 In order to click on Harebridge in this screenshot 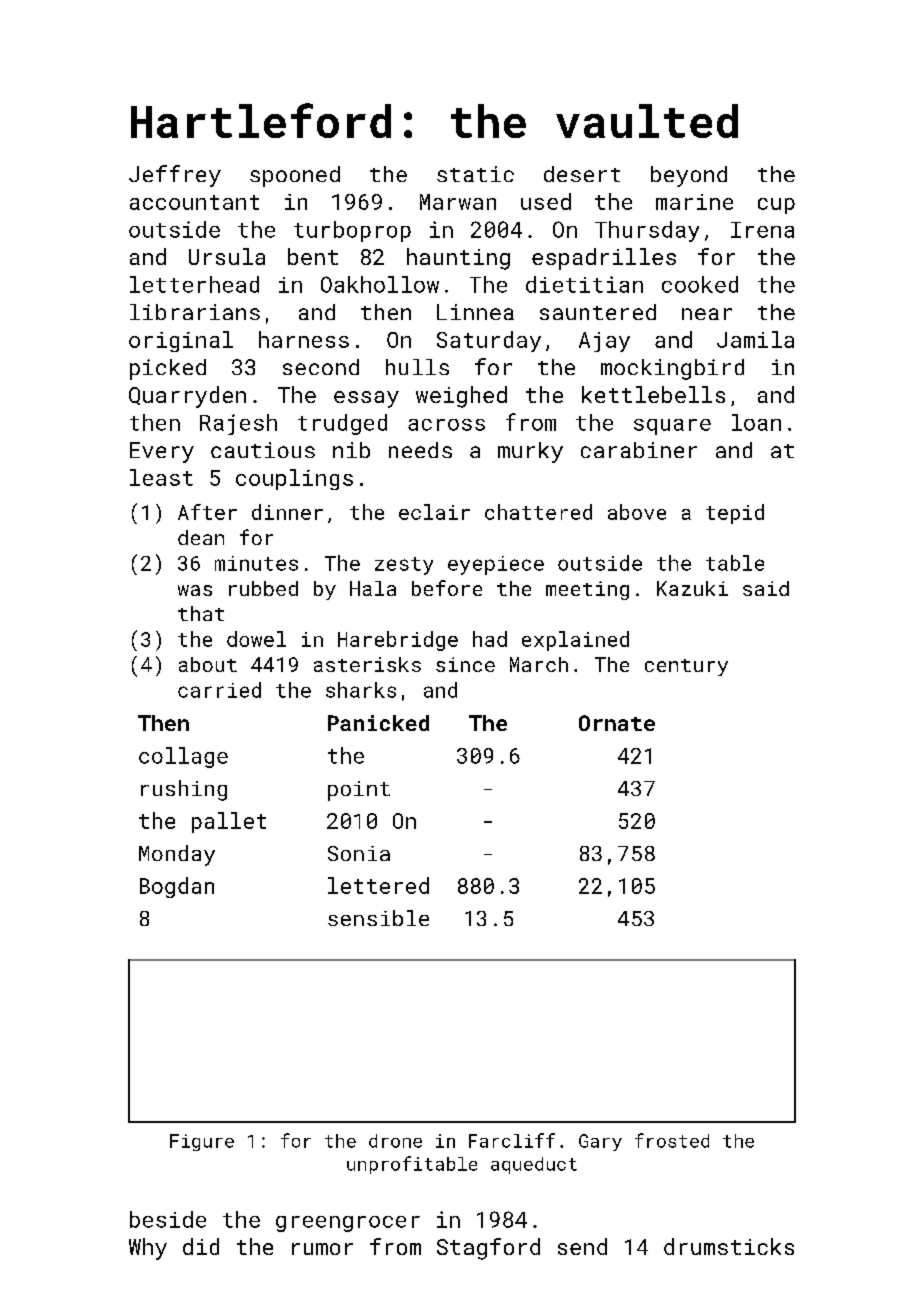, I will do `click(398, 641)`.
